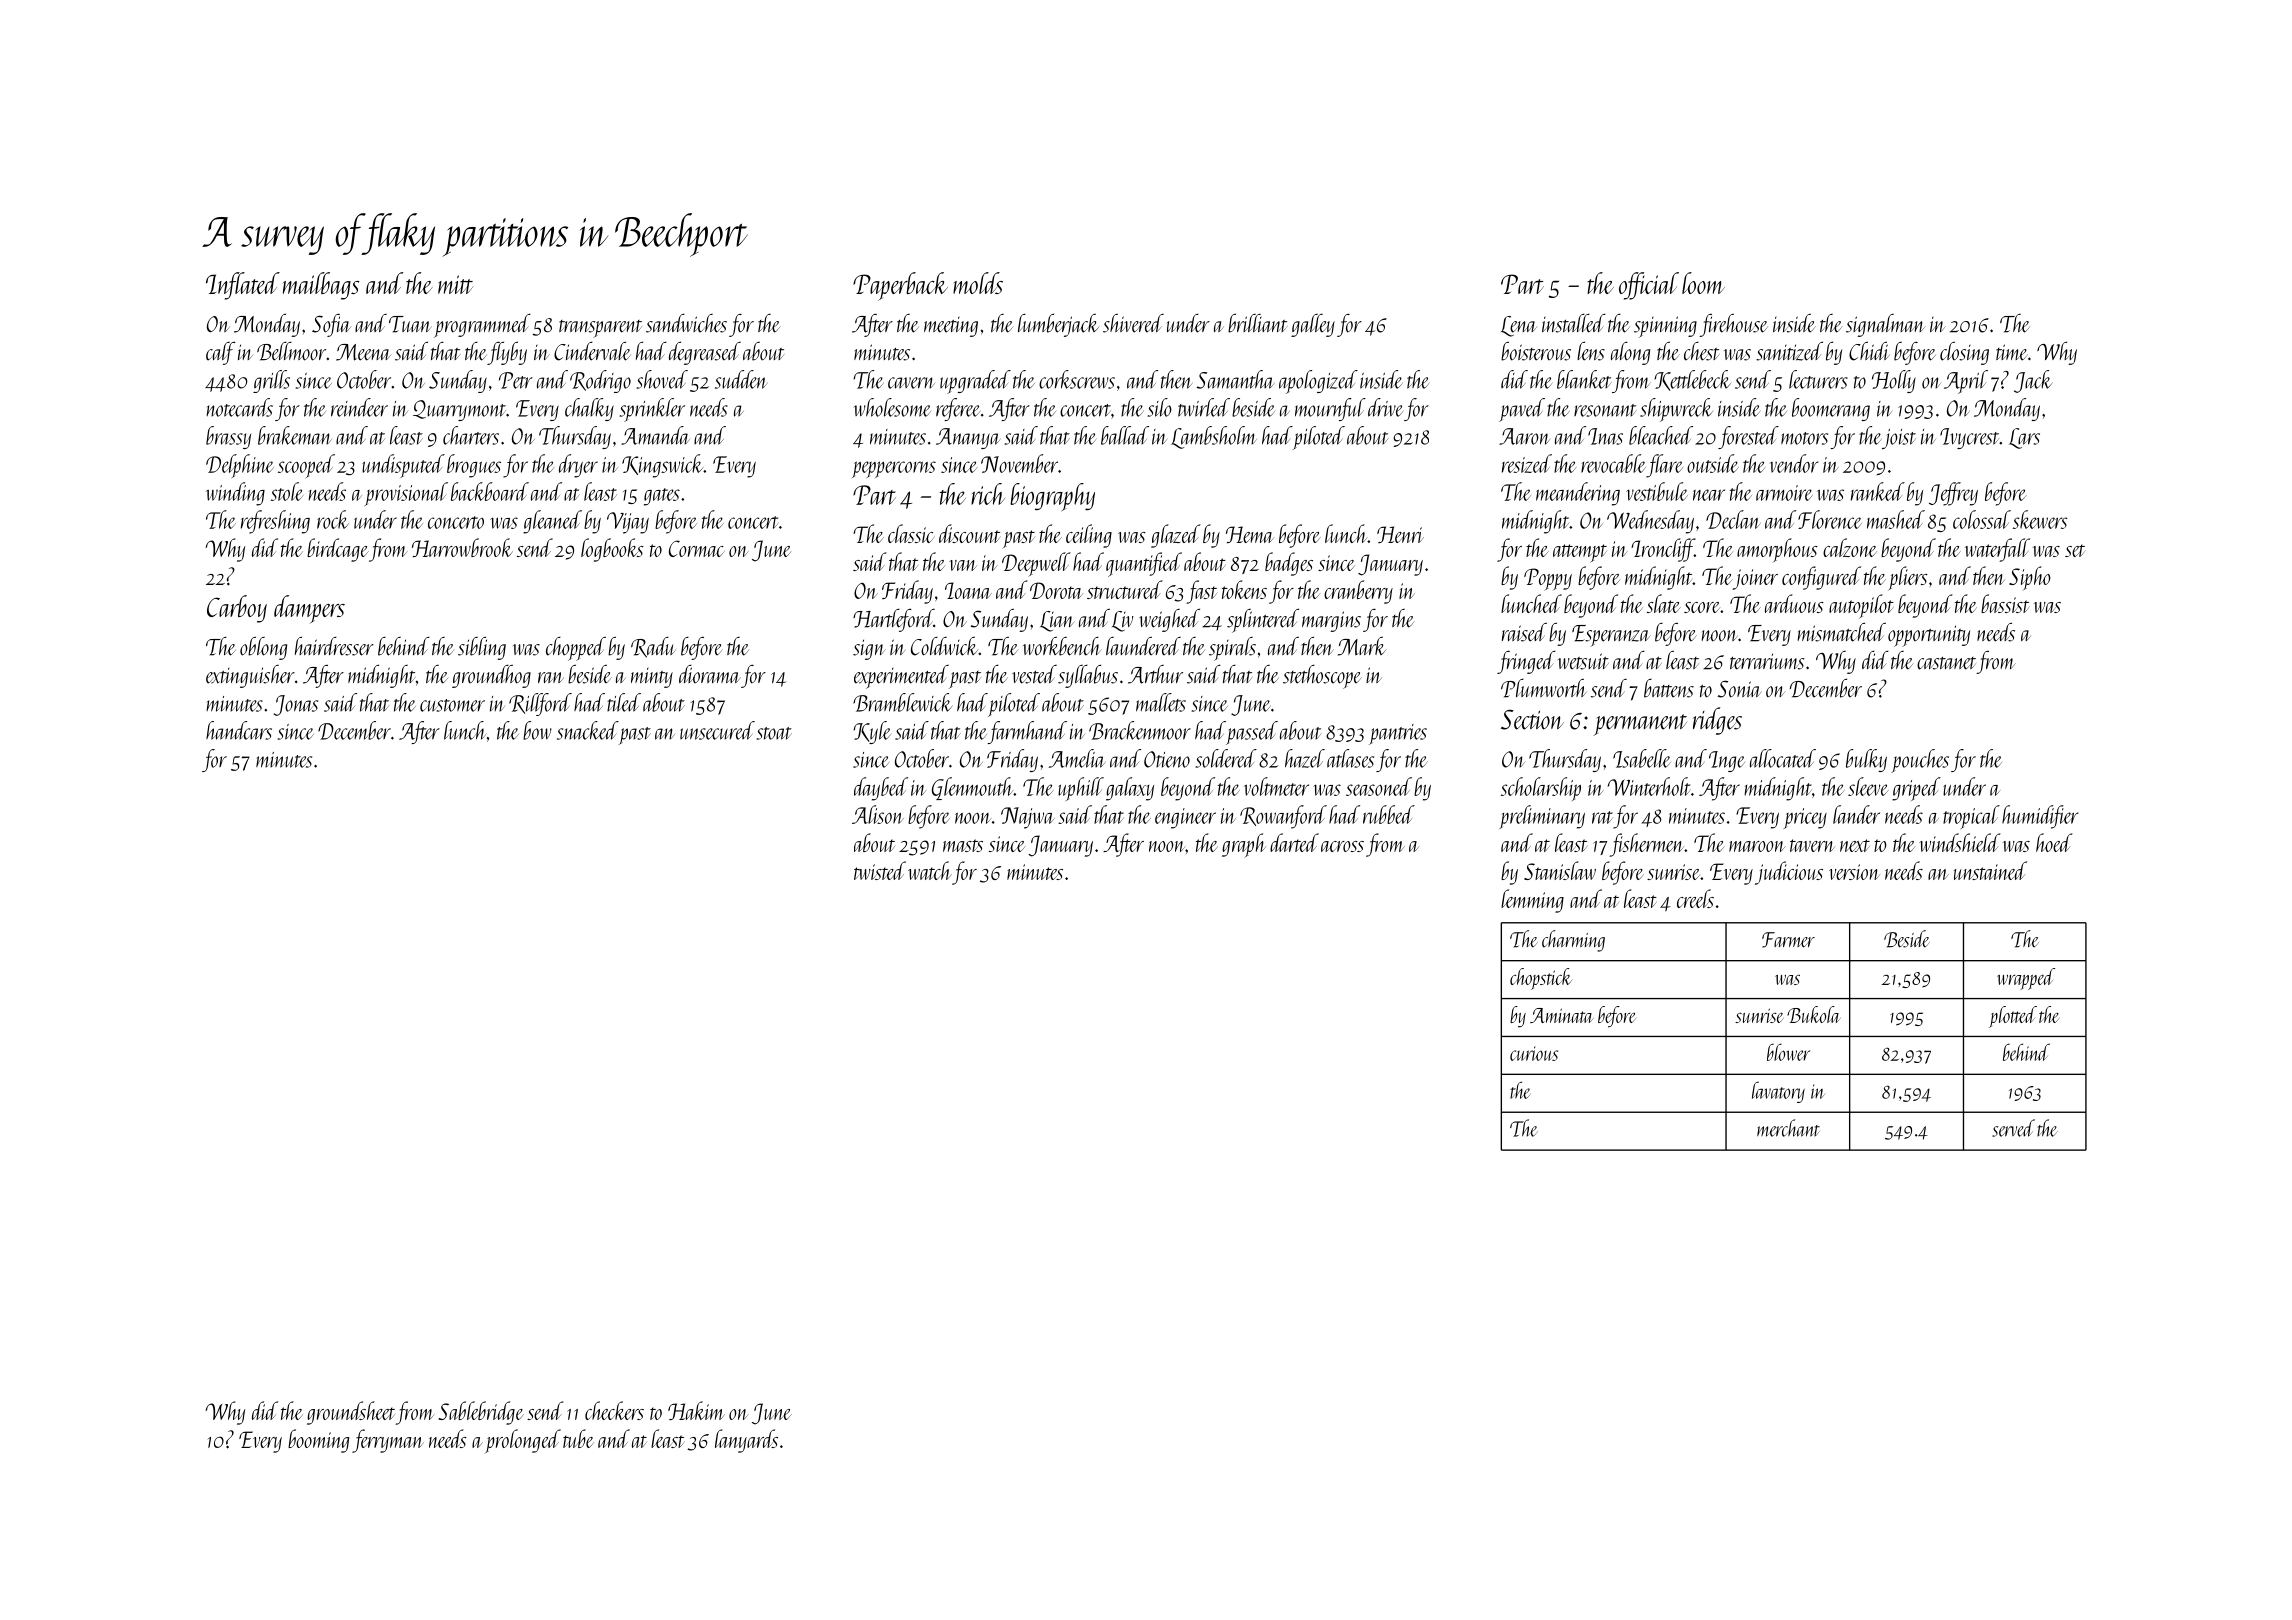  I want to click on Aminata, so click(1562, 1015).
